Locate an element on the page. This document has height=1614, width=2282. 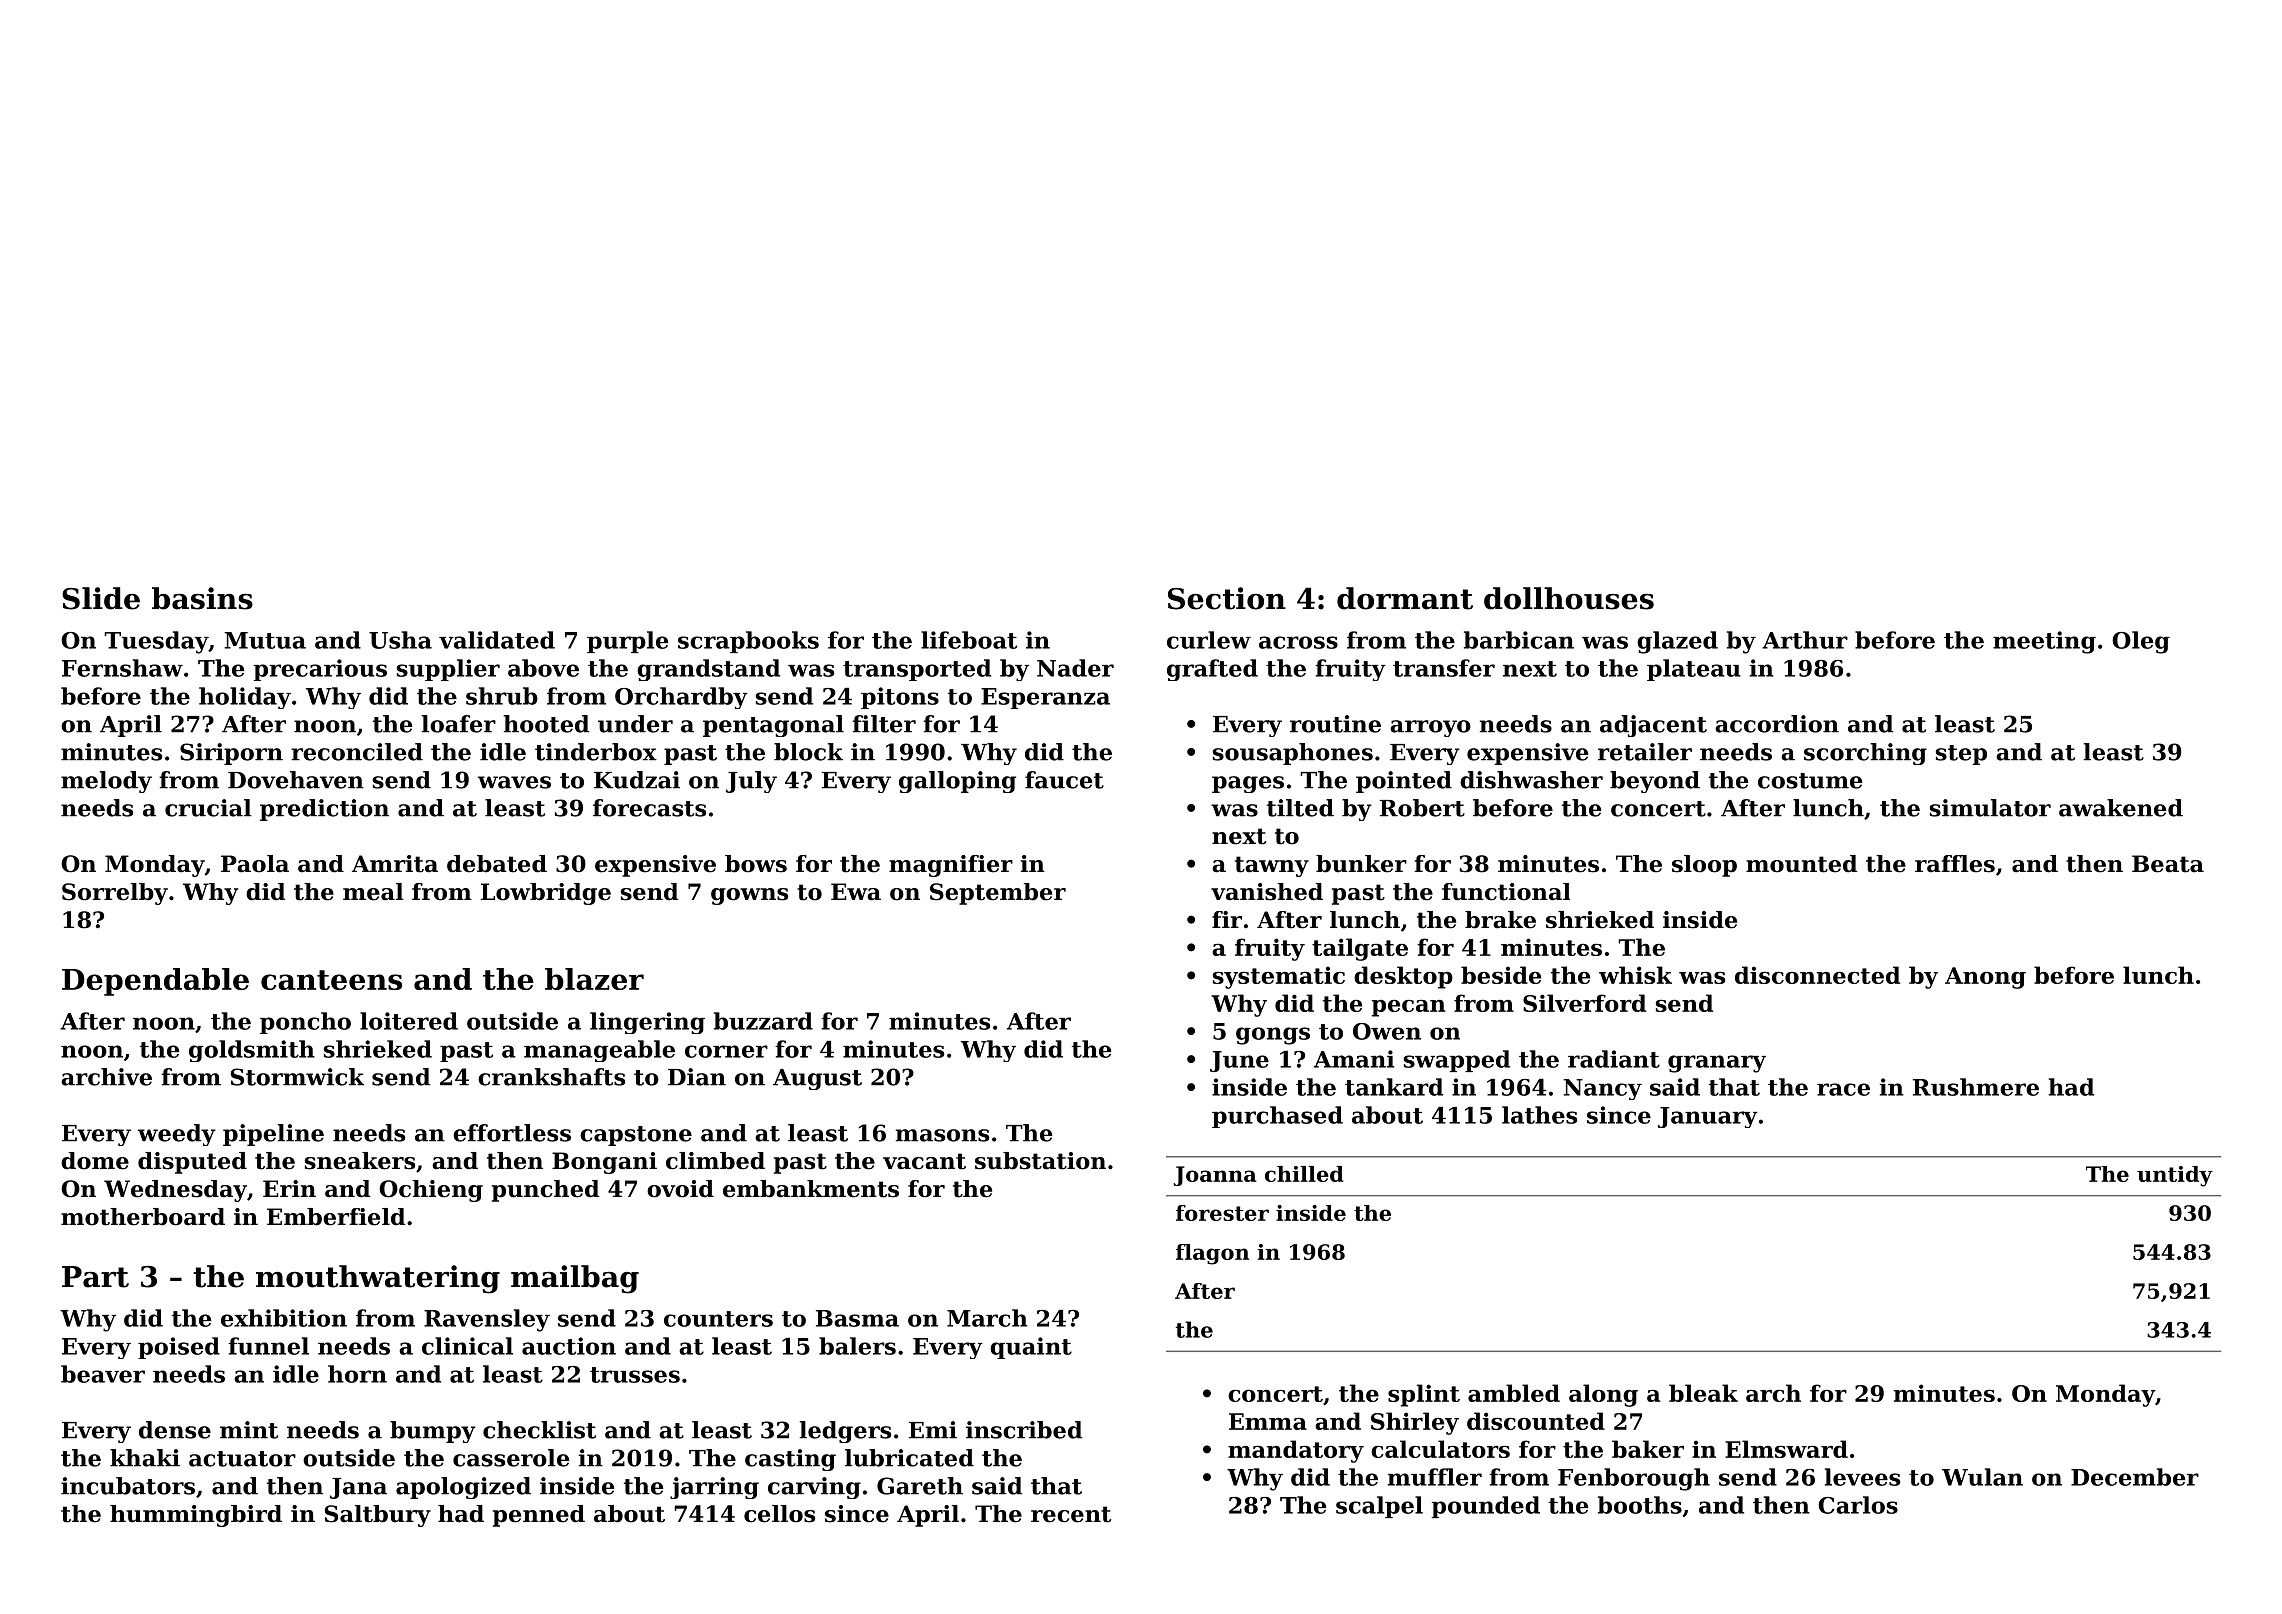
canteens is located at coordinates (331, 980).
